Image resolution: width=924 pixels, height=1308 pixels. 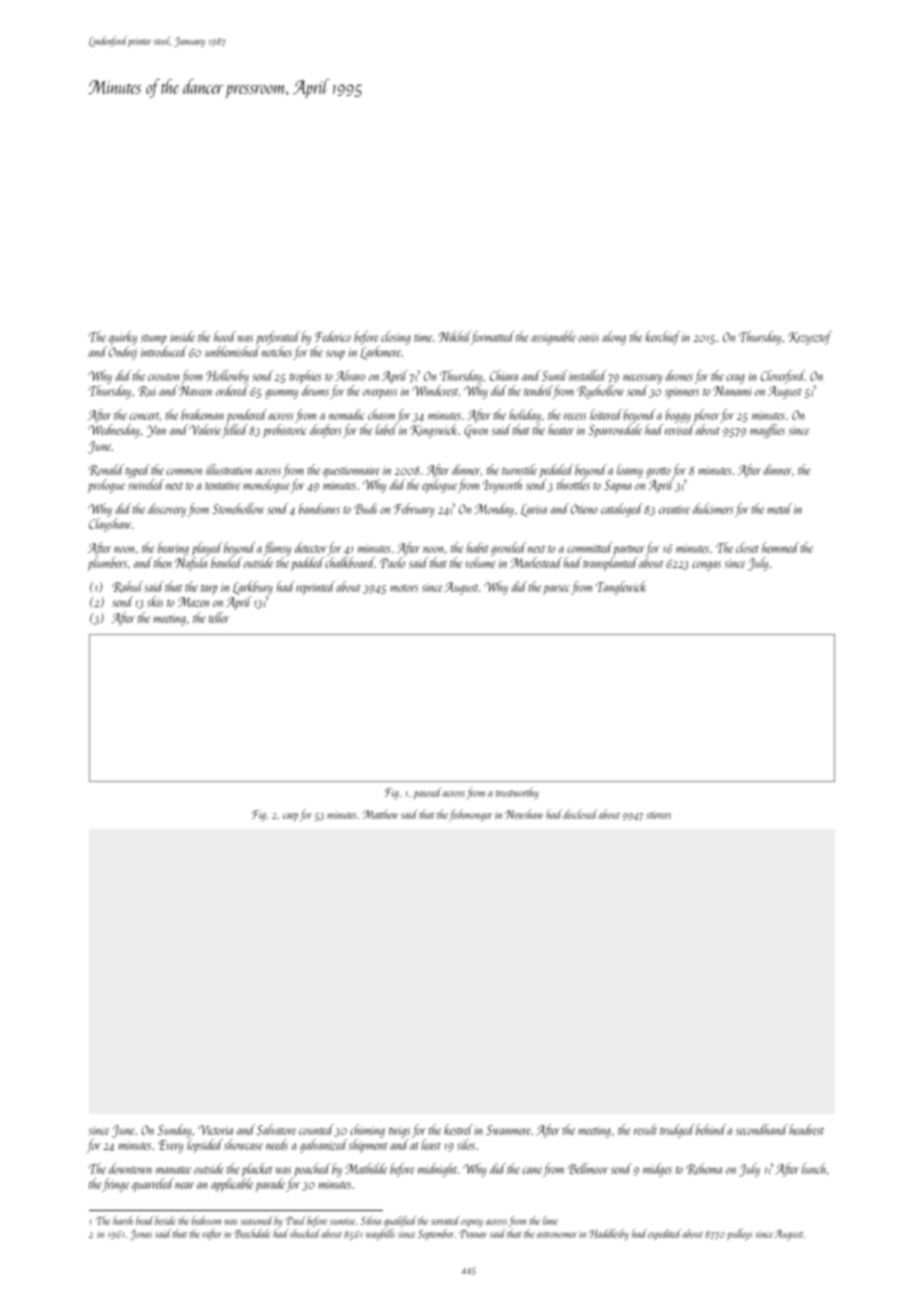 What do you see at coordinates (658, 815) in the image?
I see `stirrers` at bounding box center [658, 815].
